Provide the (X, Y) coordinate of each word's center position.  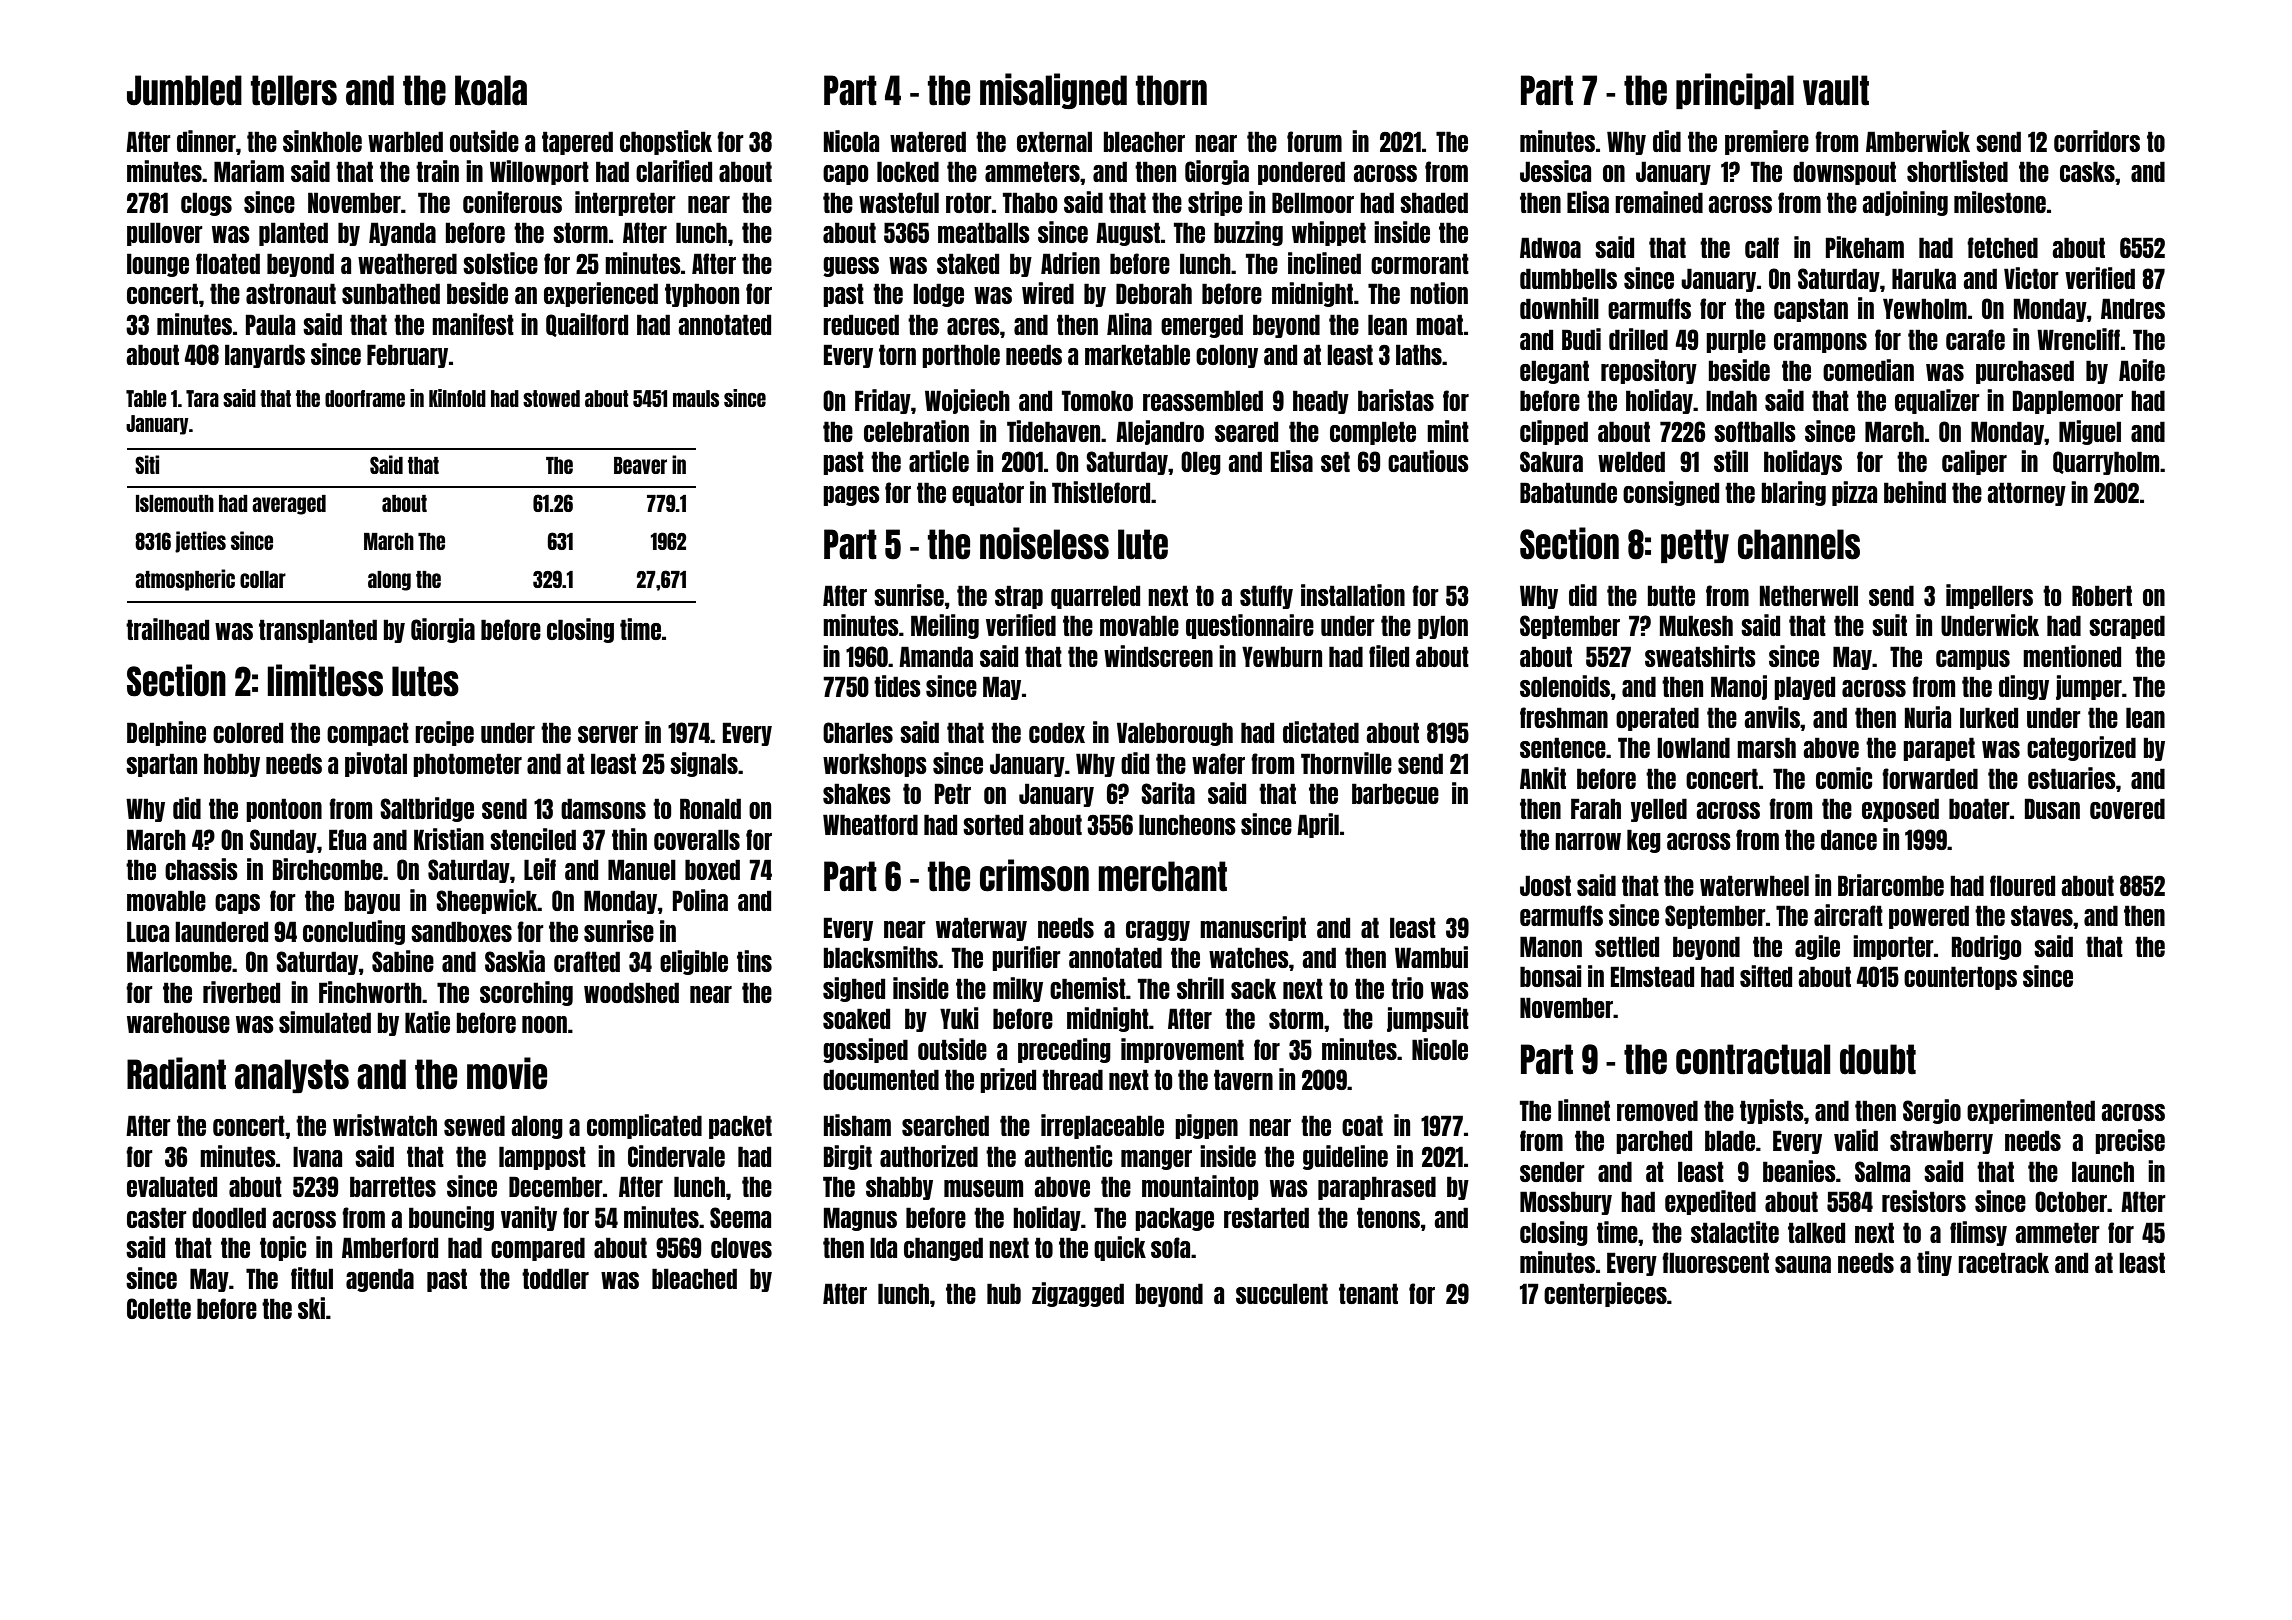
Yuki (959, 1018)
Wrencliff (2078, 339)
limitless (325, 680)
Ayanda (402, 234)
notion (1439, 293)
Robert (2102, 595)
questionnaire (1250, 626)
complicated (644, 1126)
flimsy (1978, 1233)
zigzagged (1078, 1294)
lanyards (265, 356)
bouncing (451, 1218)
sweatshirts (1700, 656)
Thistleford (1101, 492)
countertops (1960, 978)
